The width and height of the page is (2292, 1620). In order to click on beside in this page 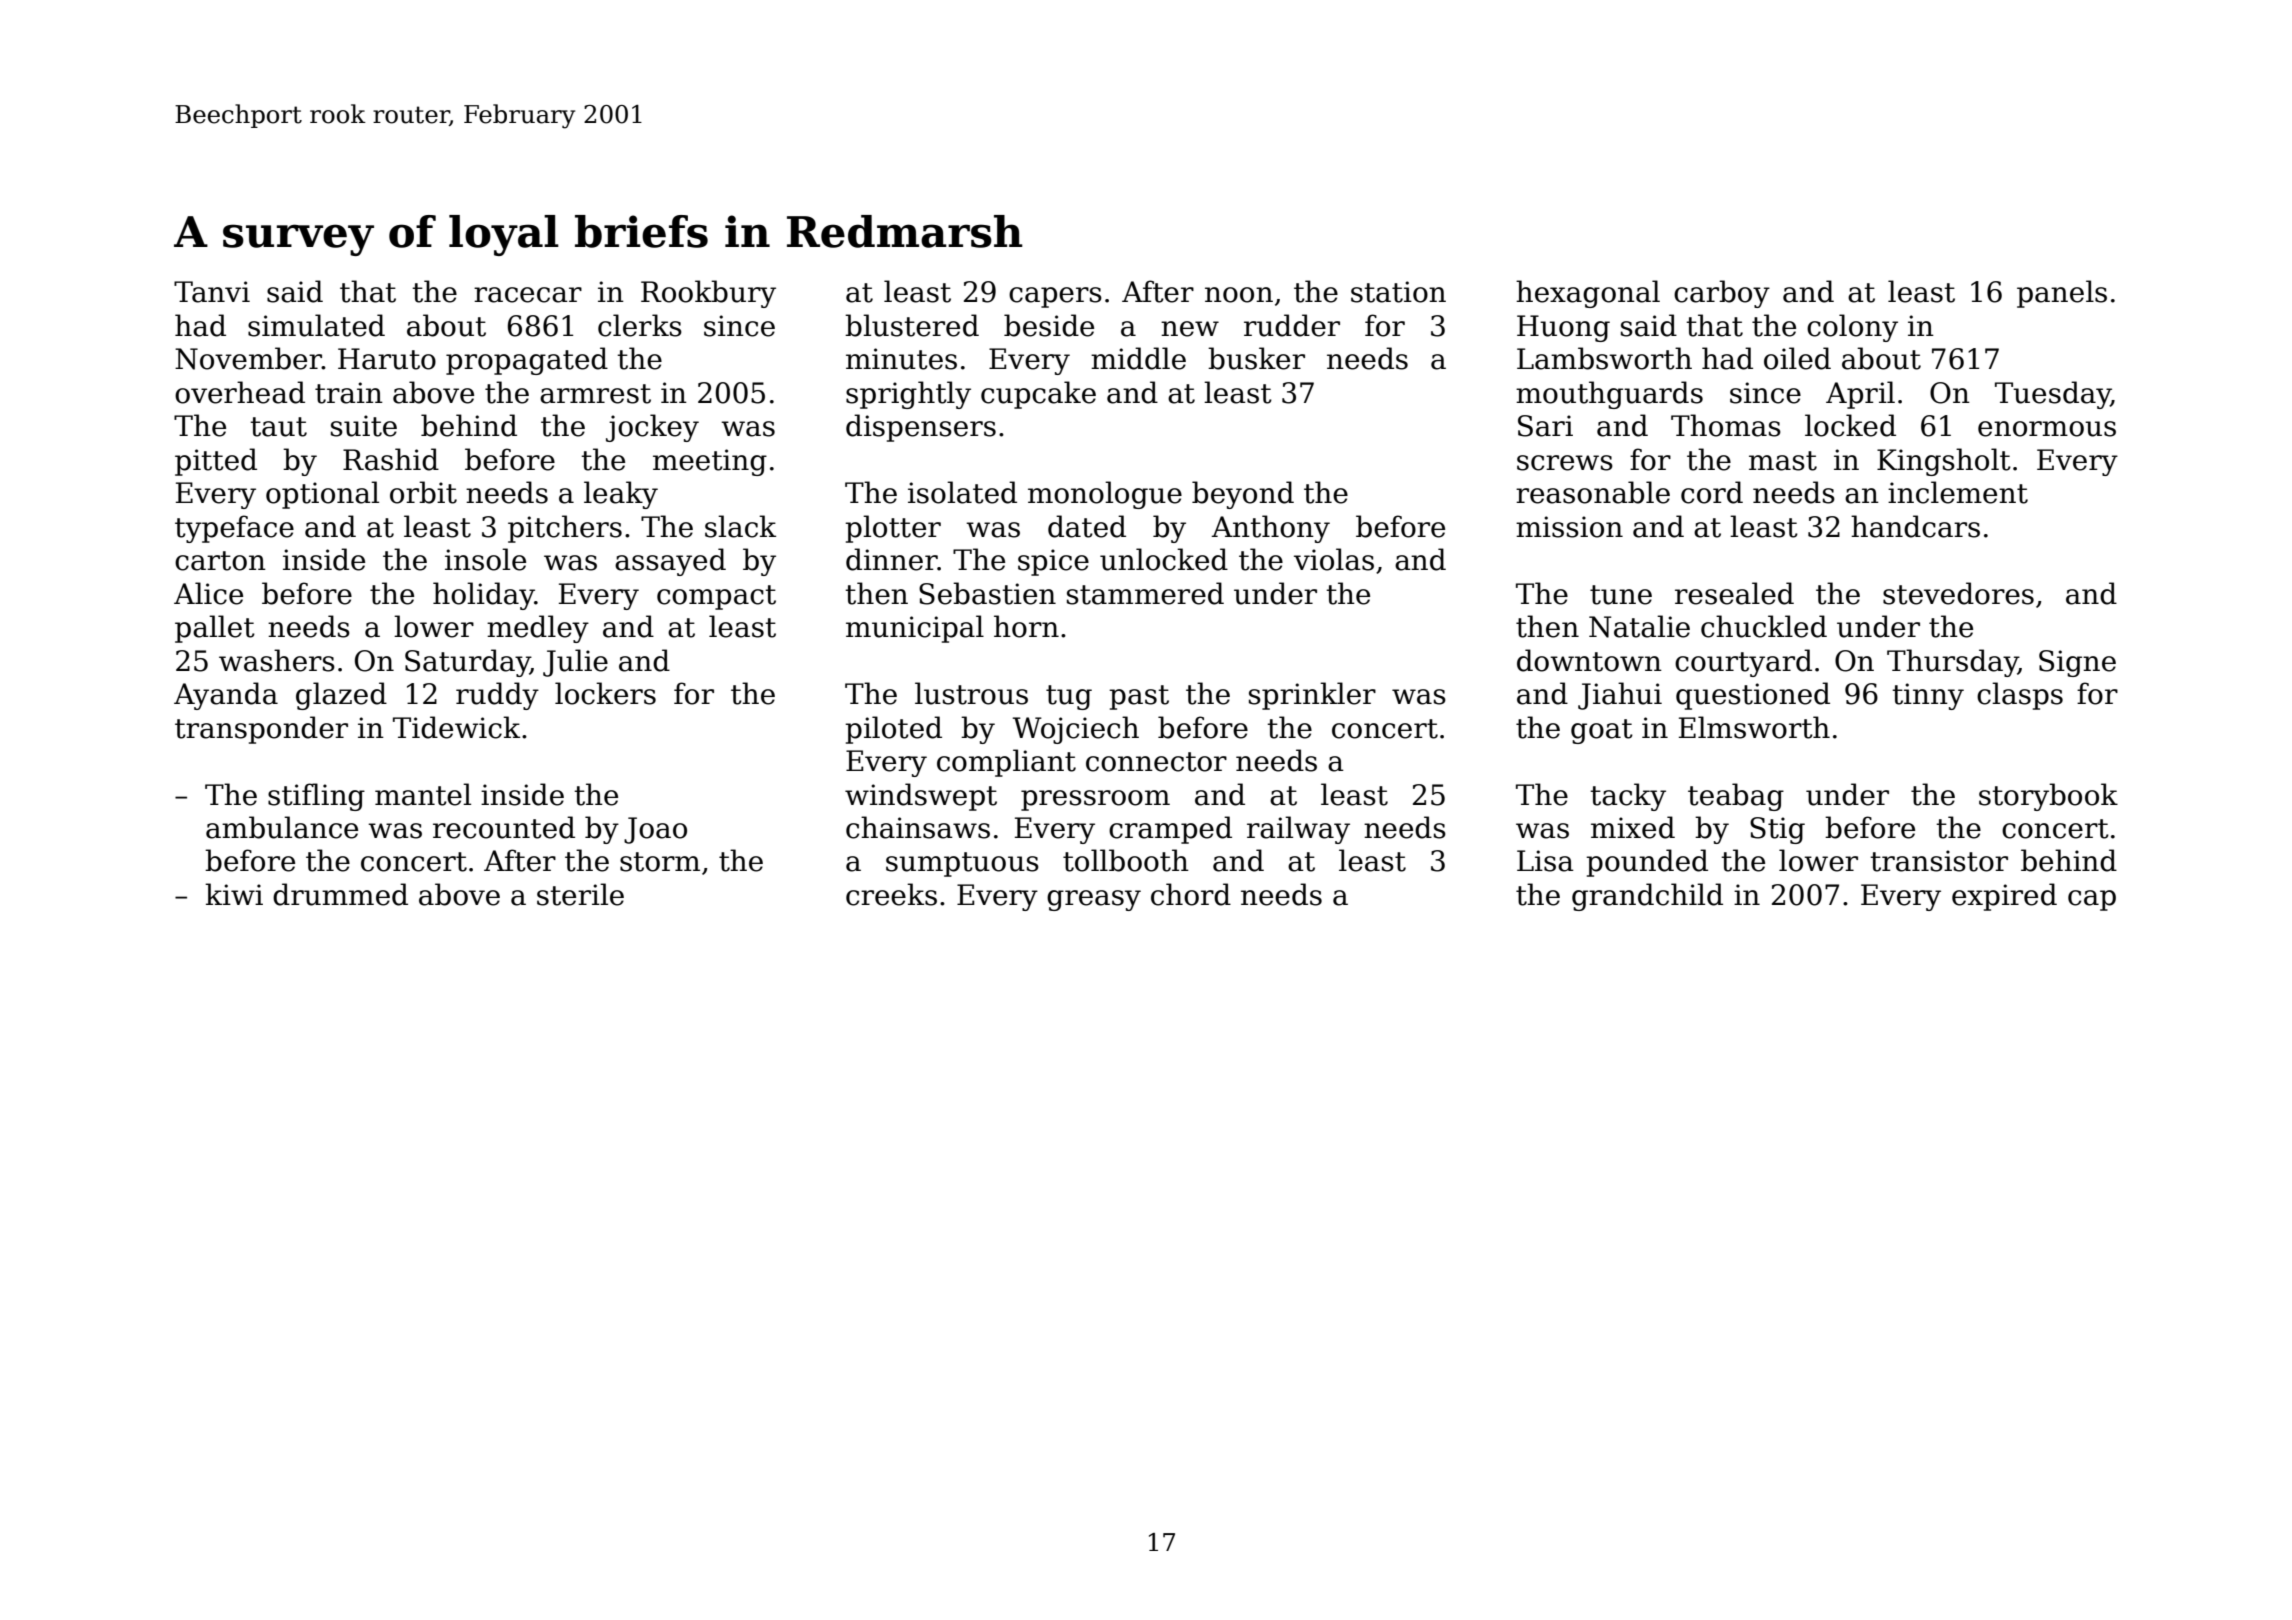, I will do `click(1049, 325)`.
